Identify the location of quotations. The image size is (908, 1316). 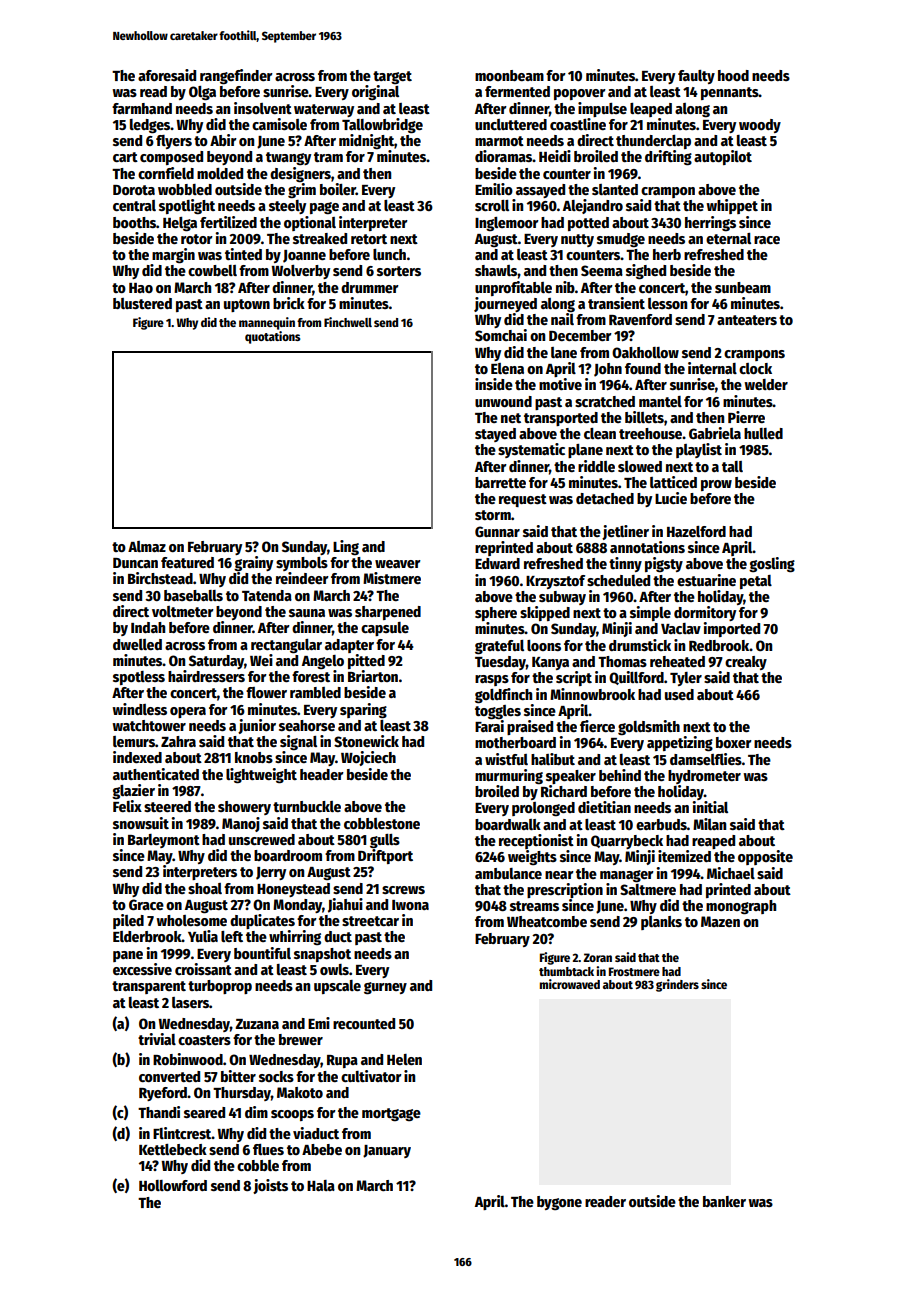
(272, 337).
